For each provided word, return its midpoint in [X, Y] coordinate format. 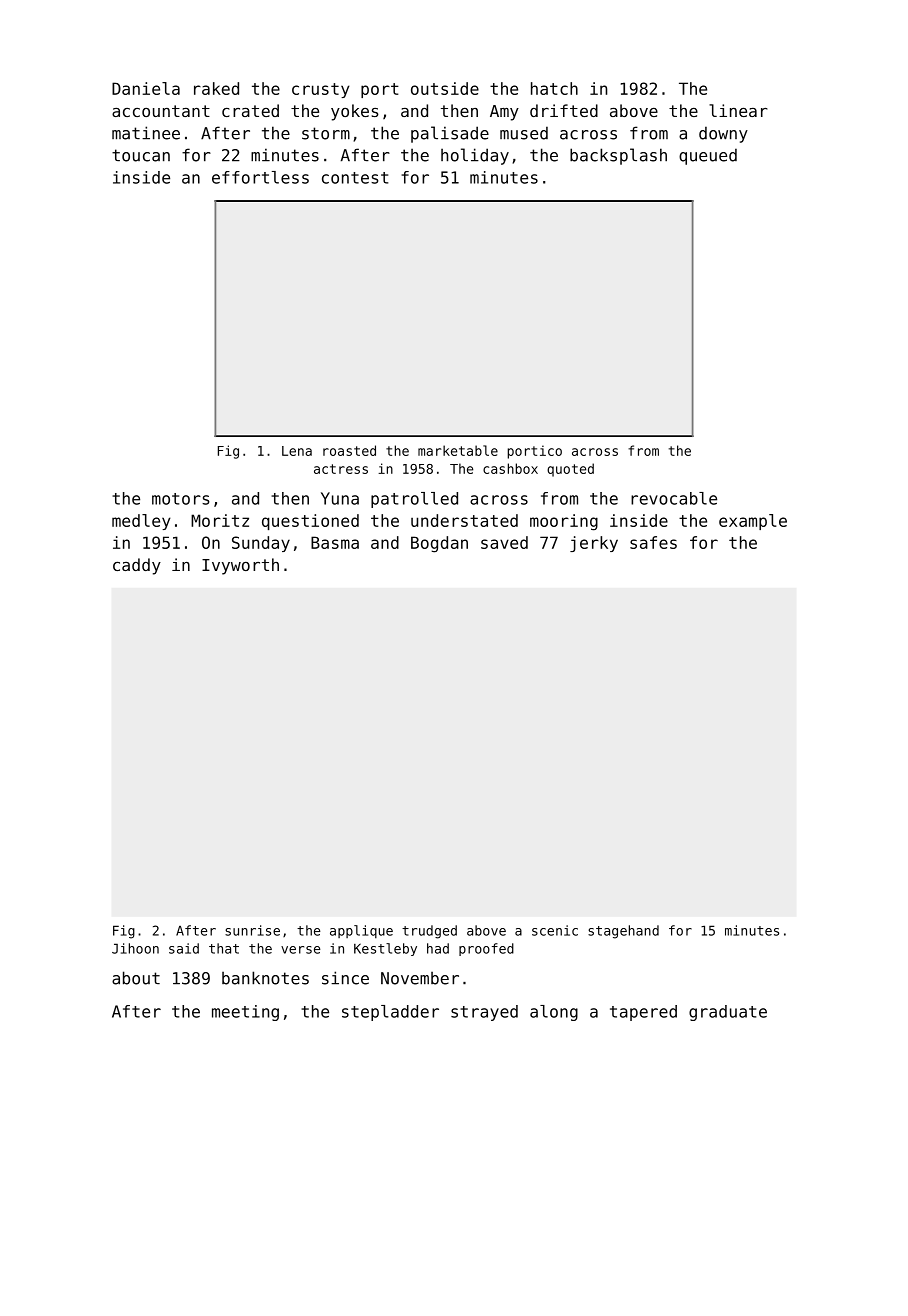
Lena [297, 451]
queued [708, 156]
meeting [245, 1013]
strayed [484, 1013]
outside [445, 88]
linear [738, 110]
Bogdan [439, 544]
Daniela [146, 88]
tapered [643, 1013]
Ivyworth [240, 566]
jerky [594, 544]
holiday [475, 156]
